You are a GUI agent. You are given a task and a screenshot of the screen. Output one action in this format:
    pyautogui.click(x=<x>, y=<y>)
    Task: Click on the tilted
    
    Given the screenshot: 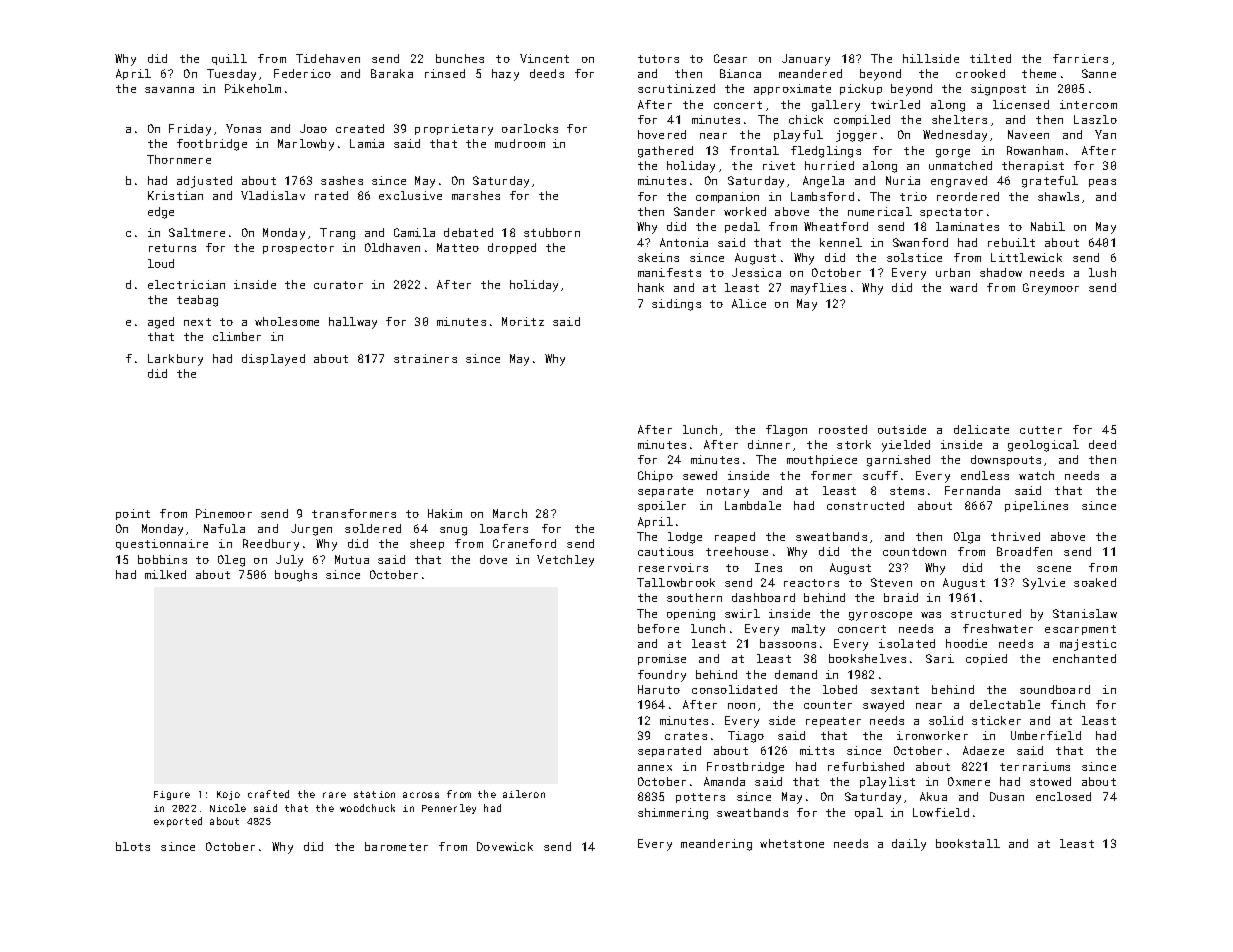 What is the action you would take?
    pyautogui.click(x=990, y=58)
